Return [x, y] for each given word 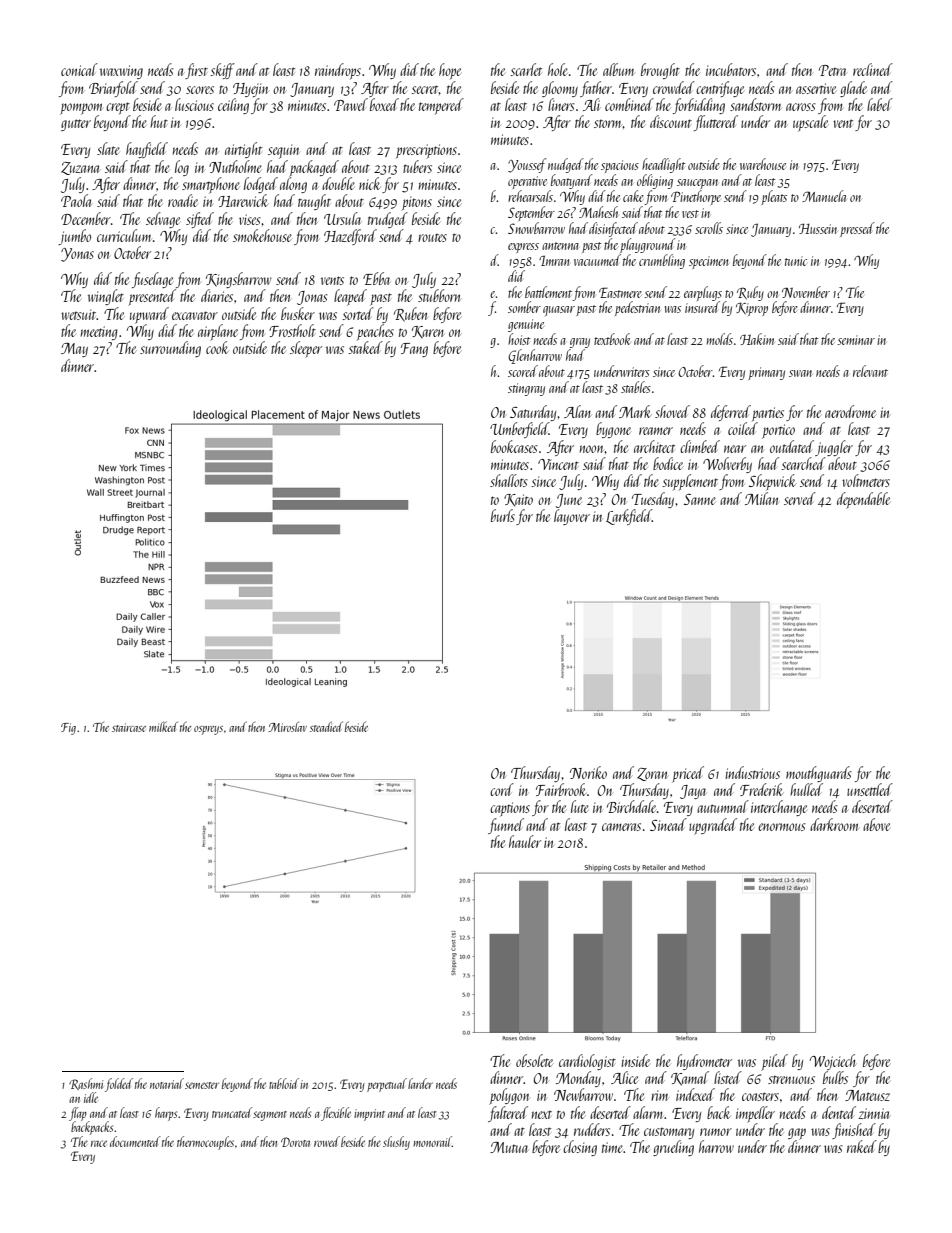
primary [766, 373]
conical [79, 69]
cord [502, 789]
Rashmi [86, 1084]
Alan [577, 411]
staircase [129, 727]
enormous [782, 827]
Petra [833, 70]
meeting [99, 333]
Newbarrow [583, 1094]
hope [450, 71]
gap [797, 1134]
